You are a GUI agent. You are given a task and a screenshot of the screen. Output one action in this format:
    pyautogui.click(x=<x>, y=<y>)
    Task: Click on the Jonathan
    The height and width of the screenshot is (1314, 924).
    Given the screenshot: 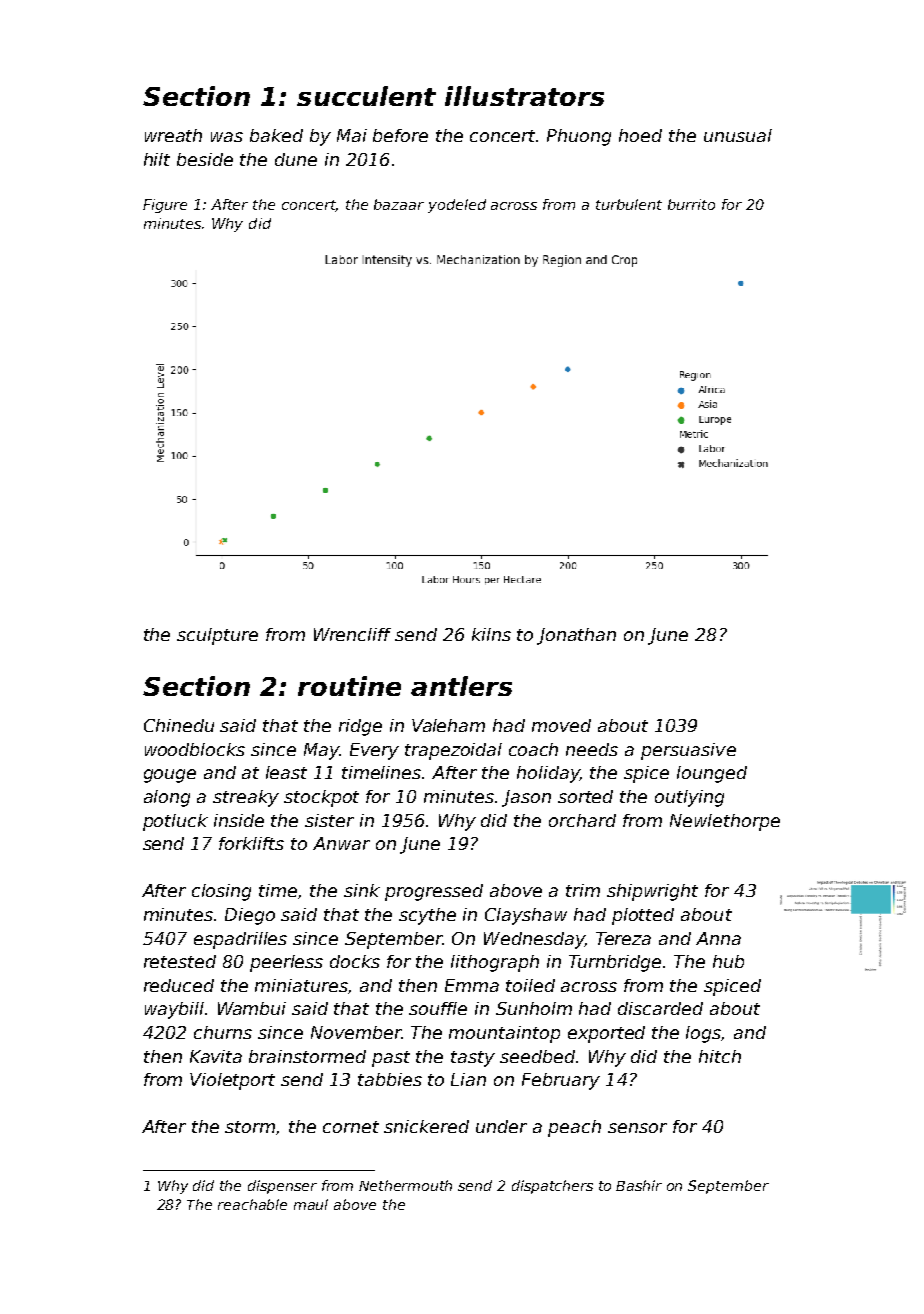 What is the action you would take?
    pyautogui.click(x=576, y=636)
